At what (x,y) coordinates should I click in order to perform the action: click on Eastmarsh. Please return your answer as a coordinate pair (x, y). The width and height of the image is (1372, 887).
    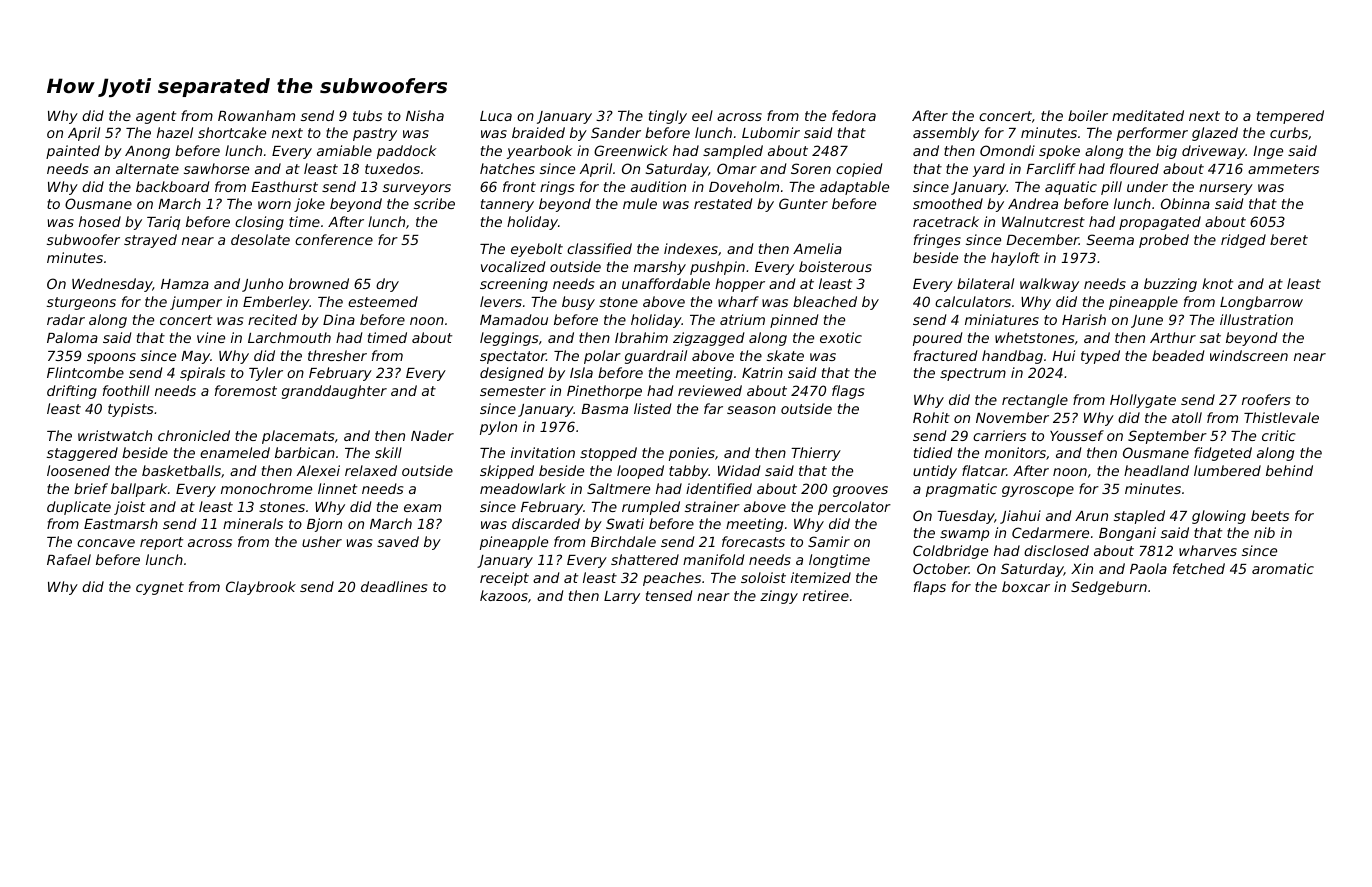
    Looking at the image, I should click on (121, 523).
